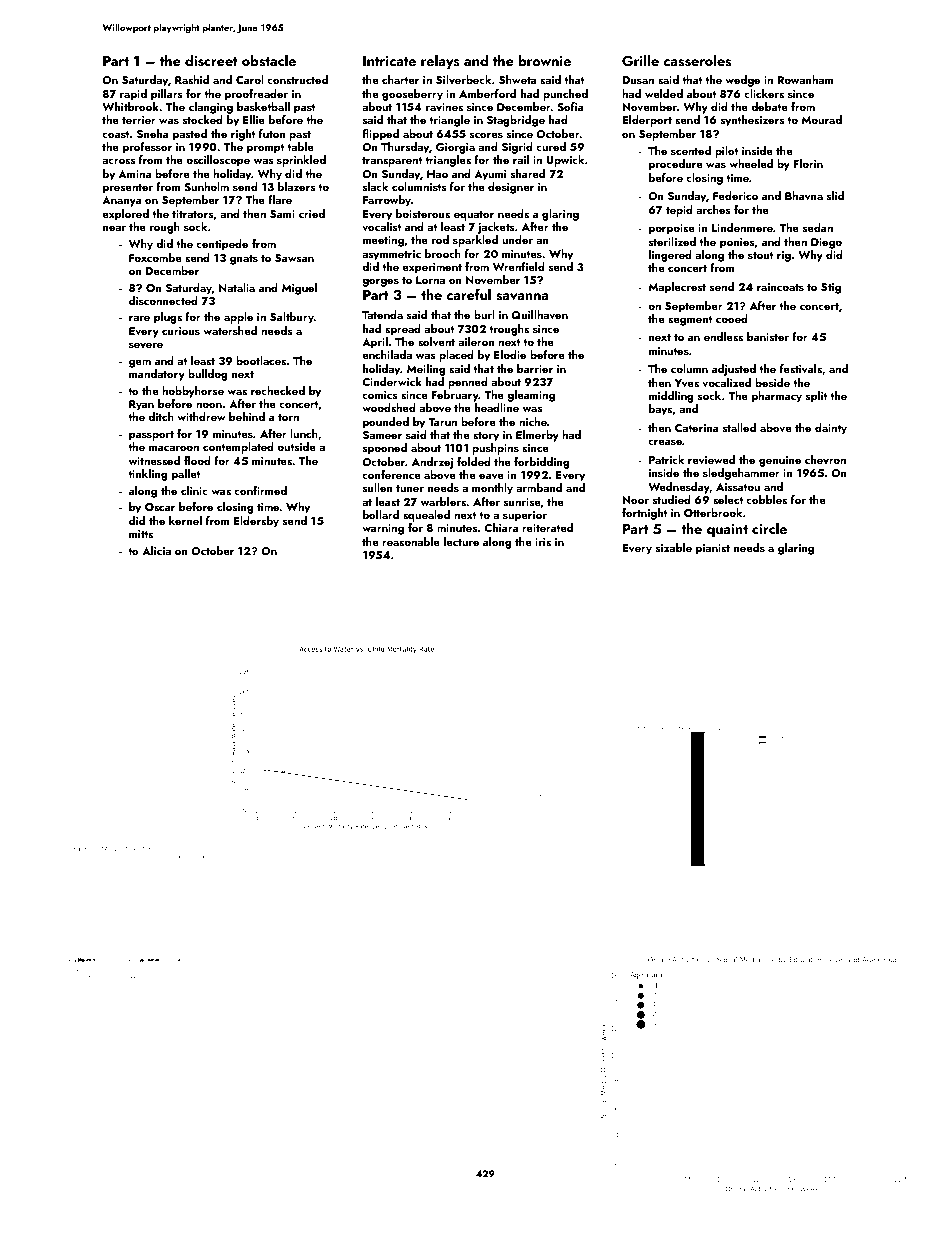  What do you see at coordinates (269, 61) in the screenshot?
I see `obstacle` at bounding box center [269, 61].
